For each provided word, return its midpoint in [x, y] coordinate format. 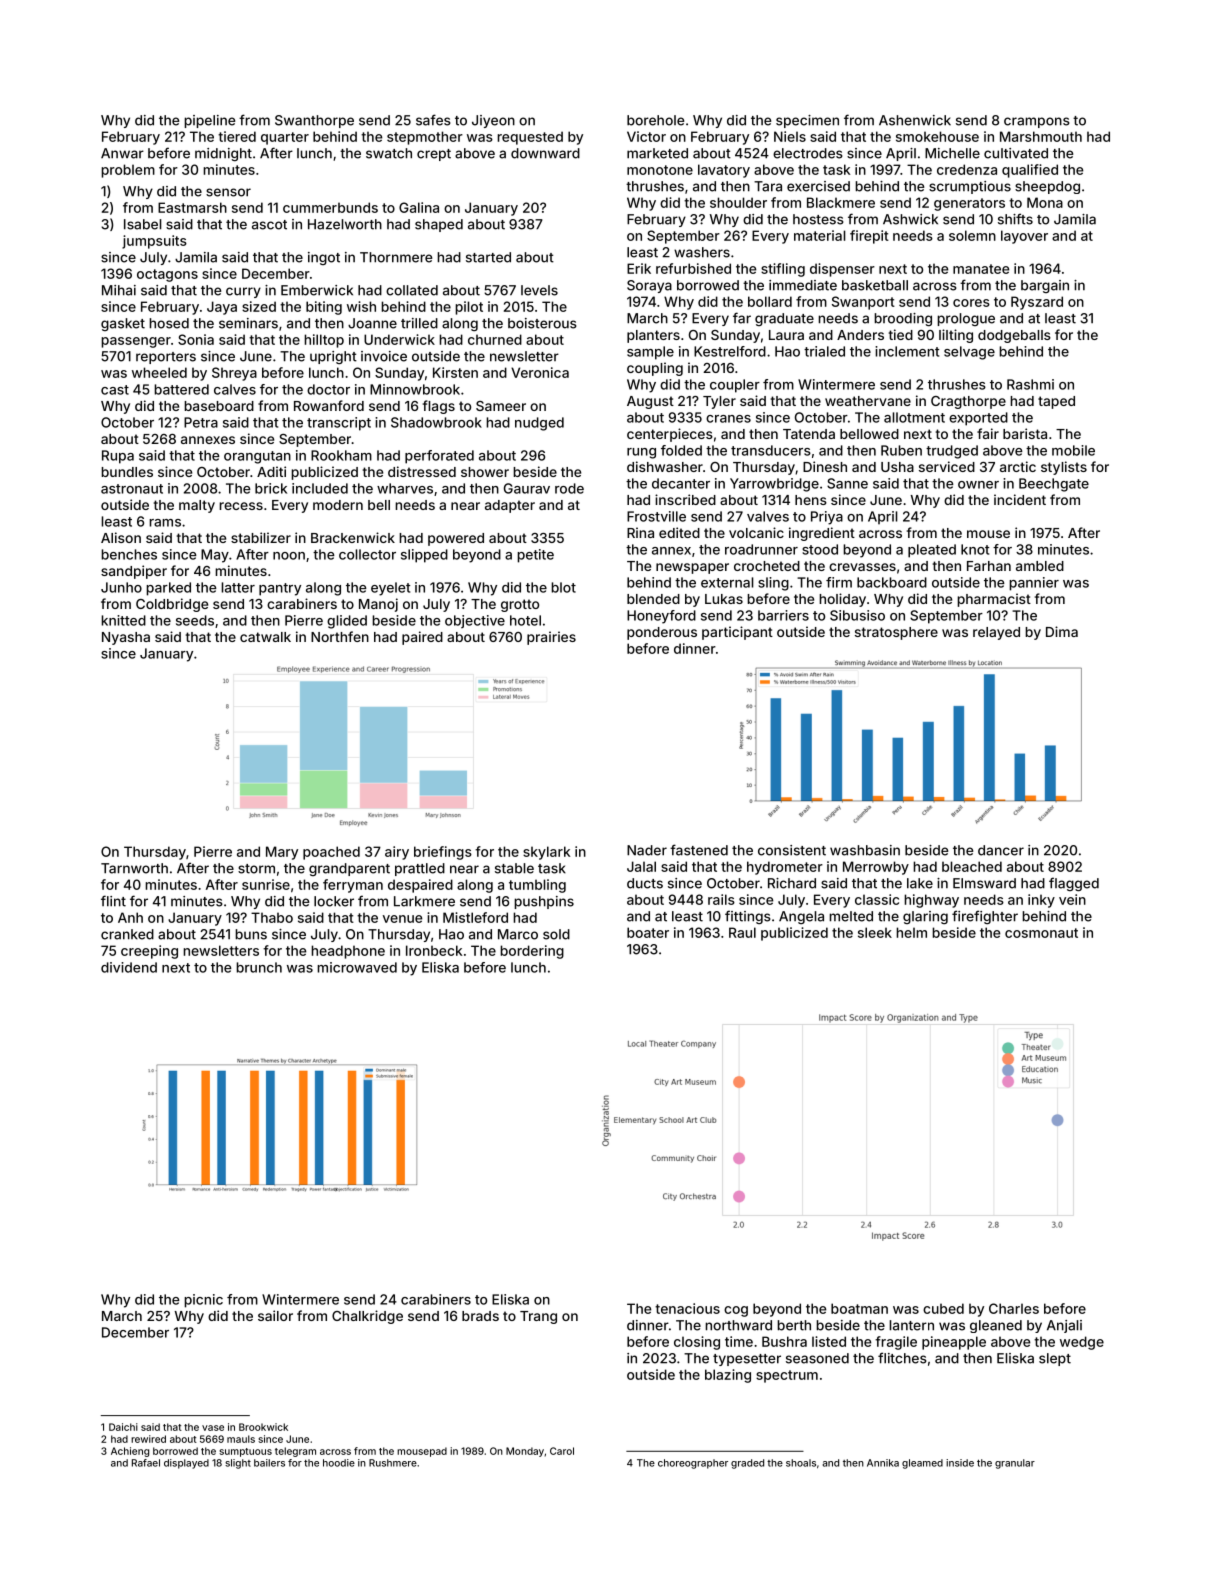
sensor [228, 192]
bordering [532, 952]
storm [256, 869]
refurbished [693, 268]
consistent [792, 850]
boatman [859, 1308]
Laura [786, 335]
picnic [203, 1301]
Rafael [146, 1463]
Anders [860, 335]
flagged [1074, 884]
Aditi [271, 471]
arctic [1018, 466]
